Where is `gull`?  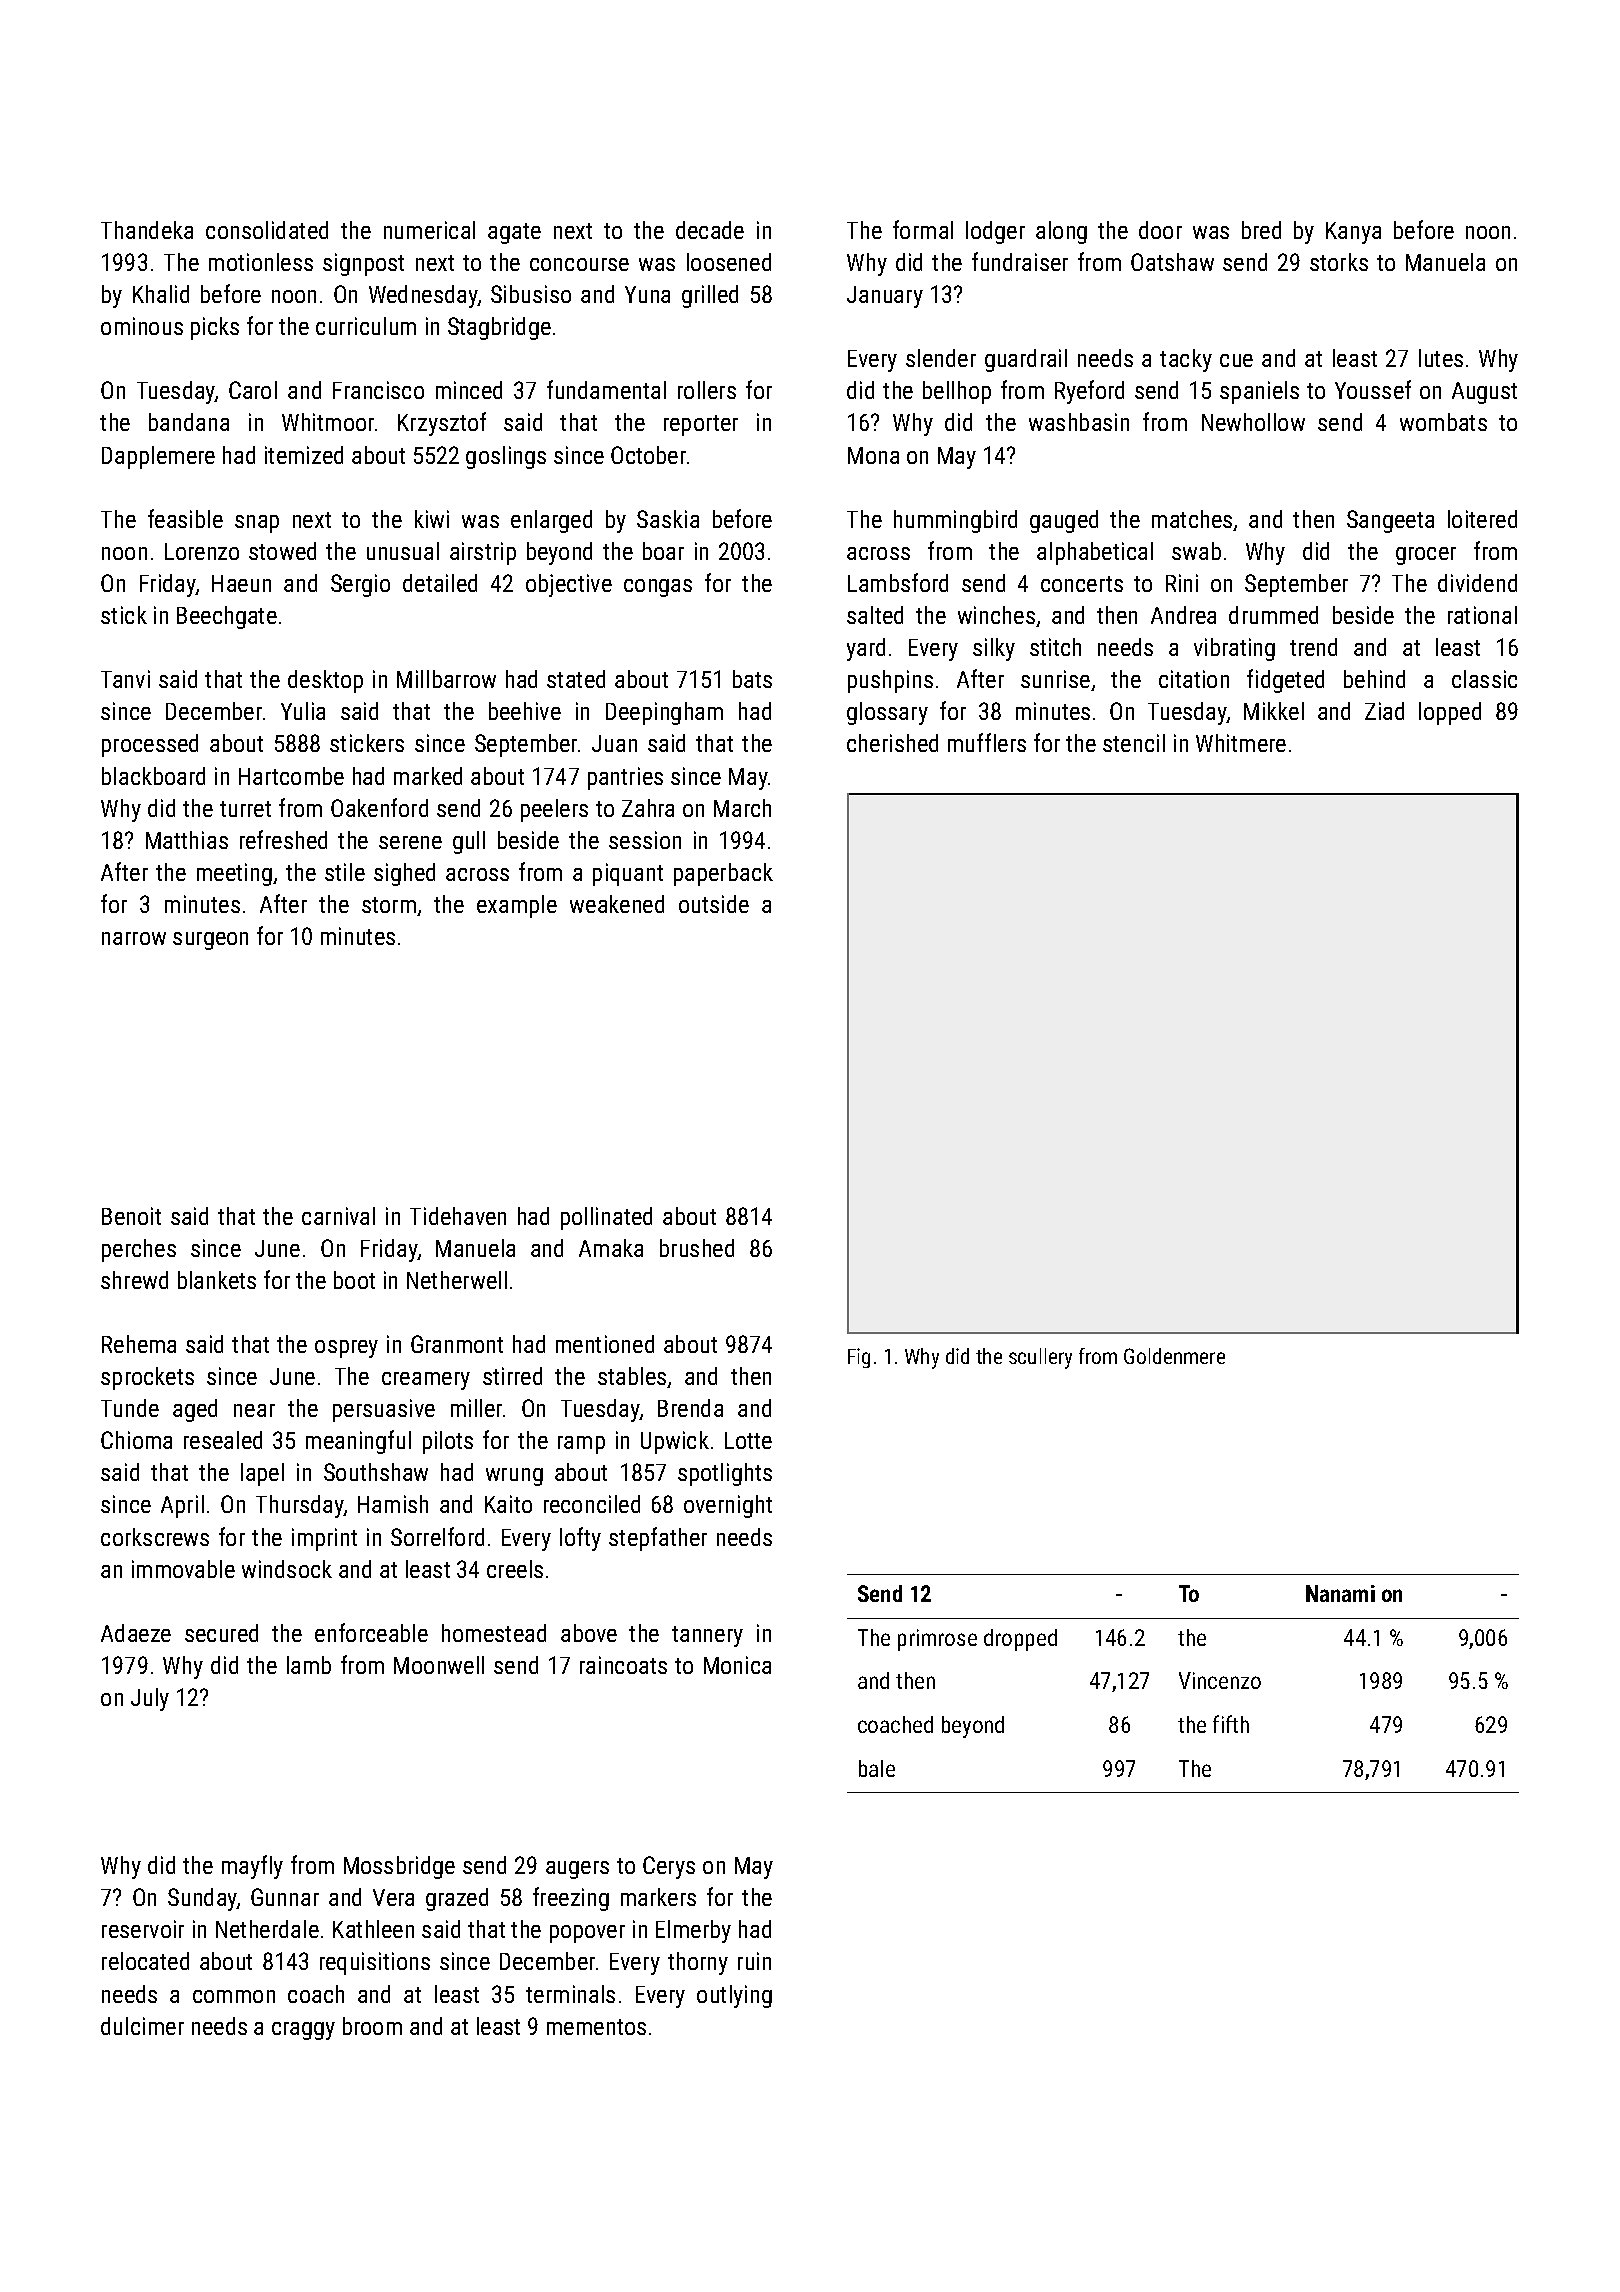 gull is located at coordinates (469, 842).
